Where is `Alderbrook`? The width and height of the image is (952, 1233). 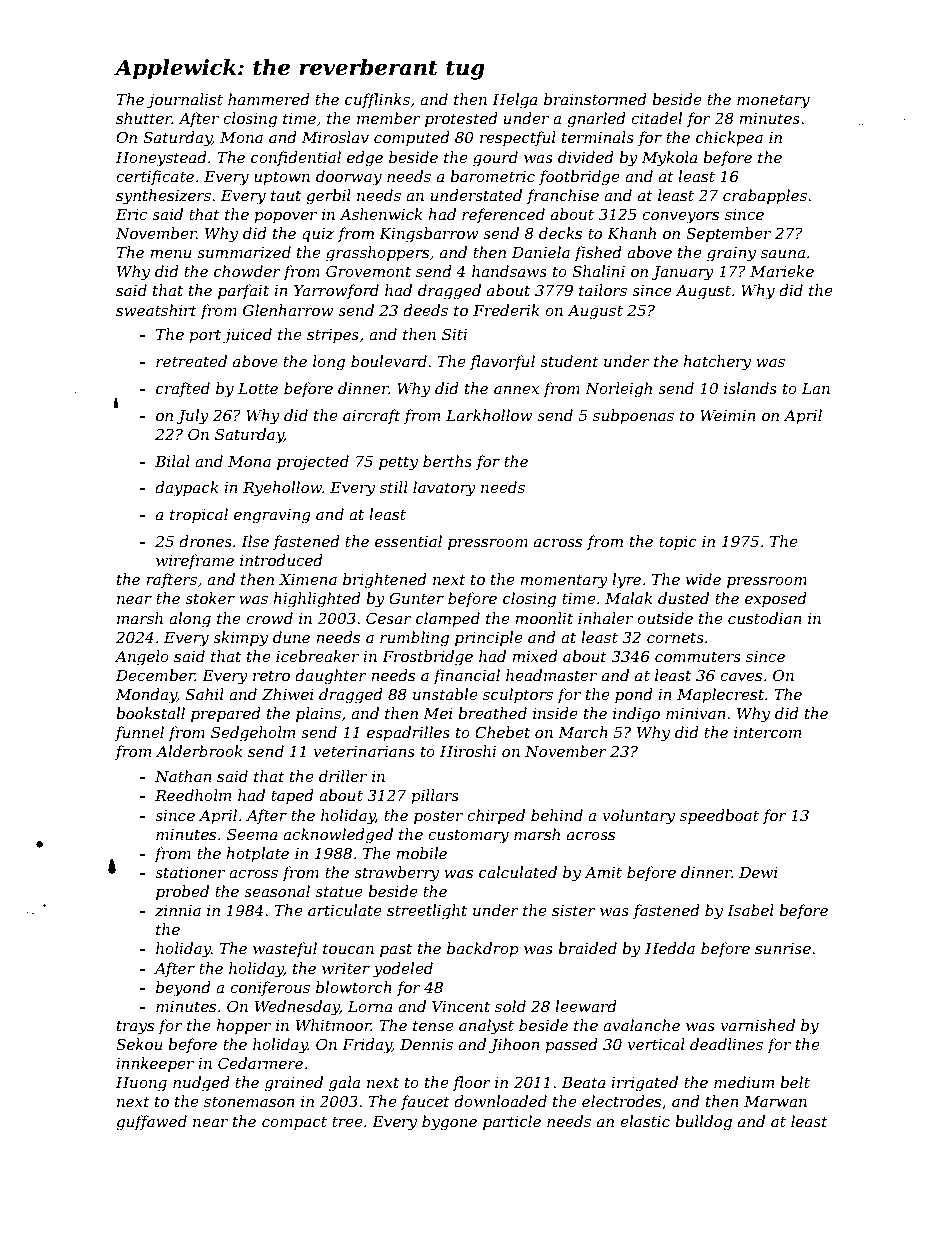 Alderbrook is located at coordinates (199, 751).
